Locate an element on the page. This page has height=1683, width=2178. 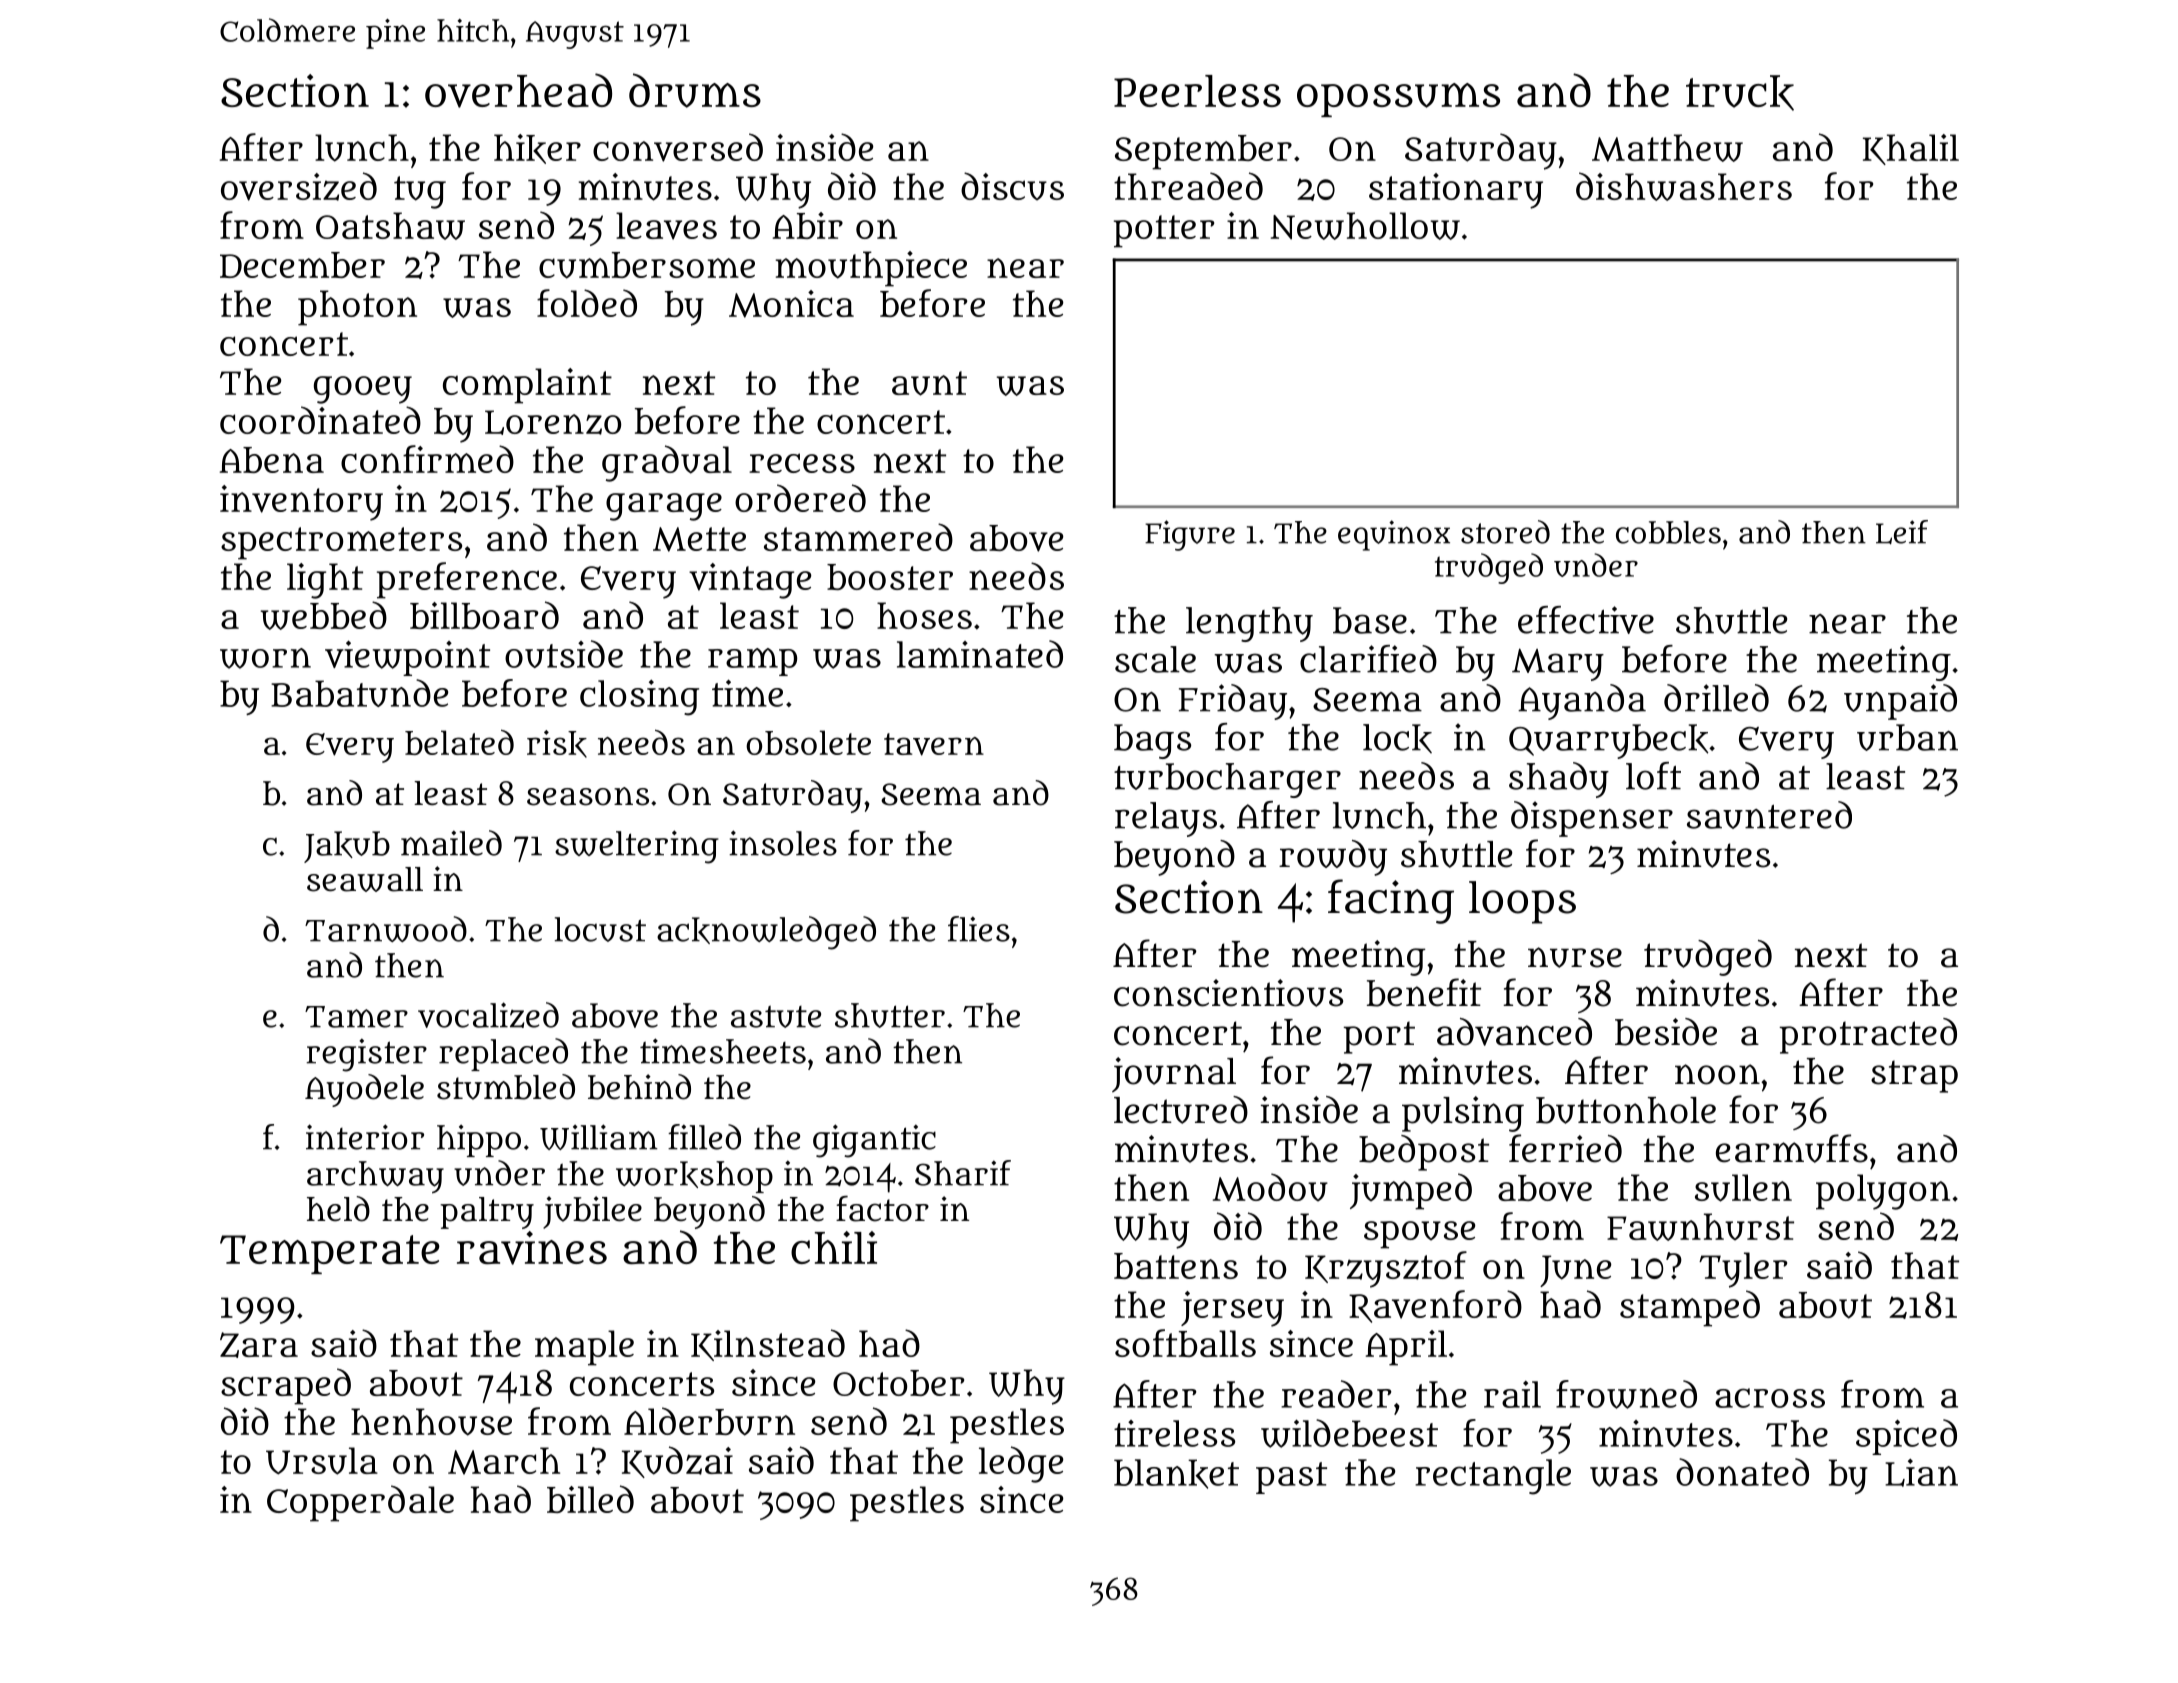
Leif is located at coordinates (1902, 532).
